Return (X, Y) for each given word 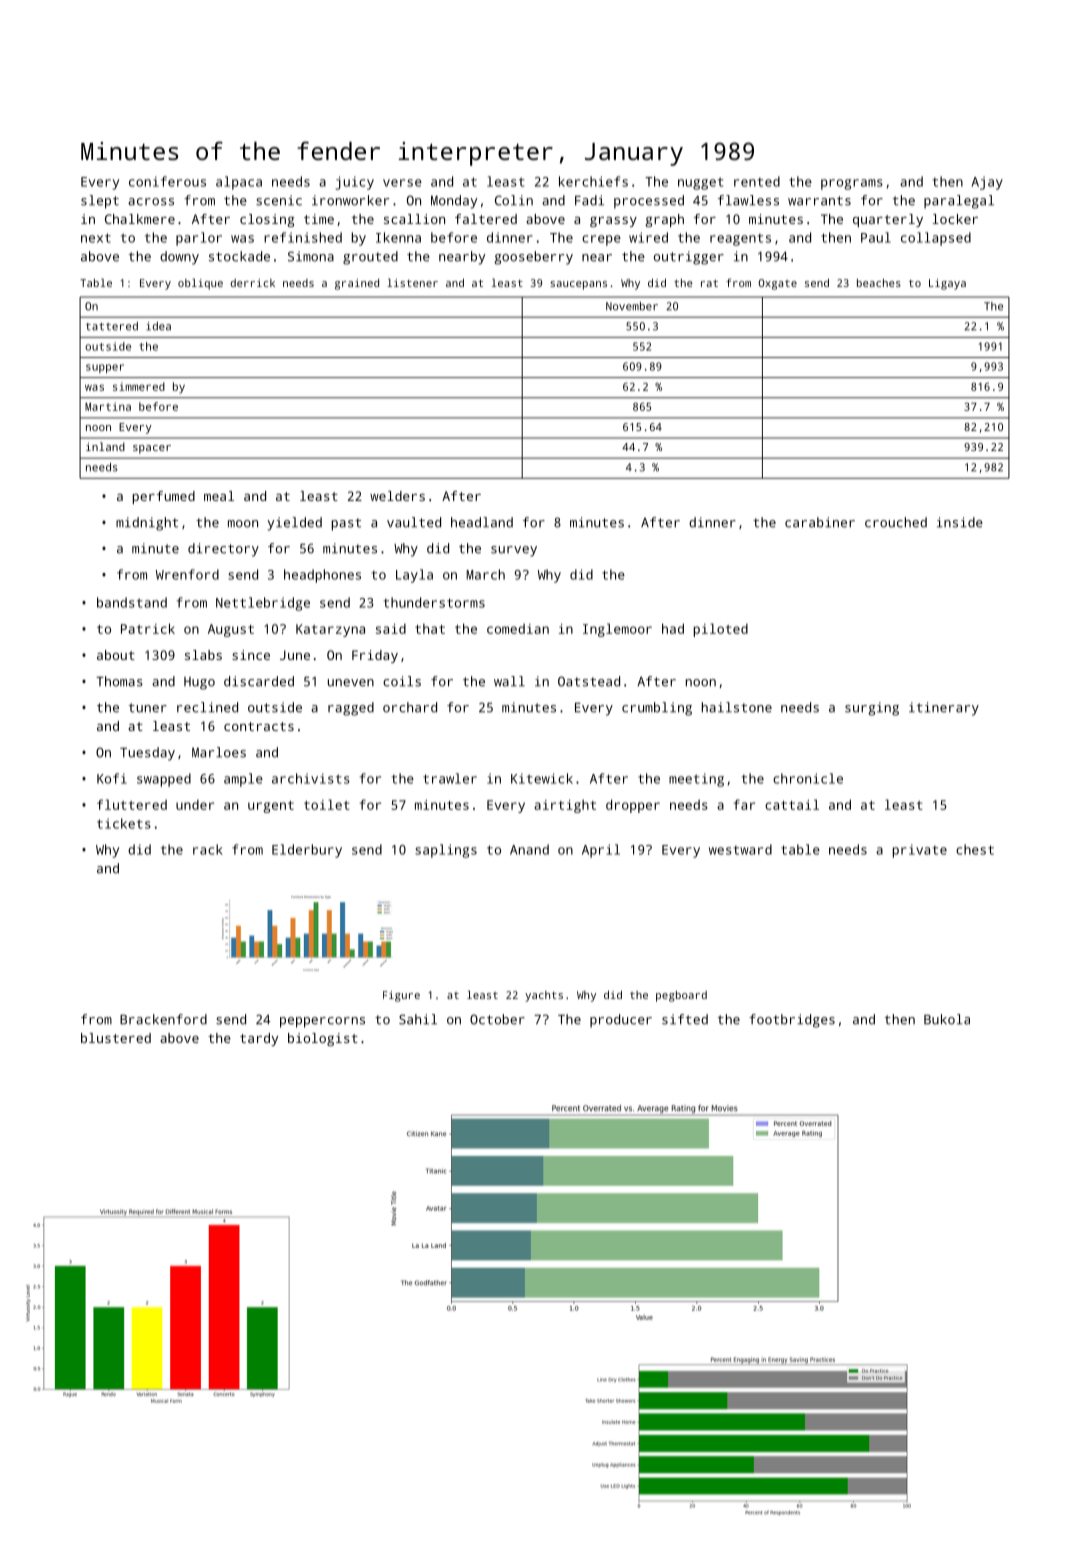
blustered (116, 1038)
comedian (518, 629)
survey (514, 551)
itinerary (944, 709)
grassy (613, 222)
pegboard (681, 996)
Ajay (987, 183)
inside (960, 522)
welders (397, 496)
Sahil (418, 1019)
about (116, 655)
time (319, 219)
